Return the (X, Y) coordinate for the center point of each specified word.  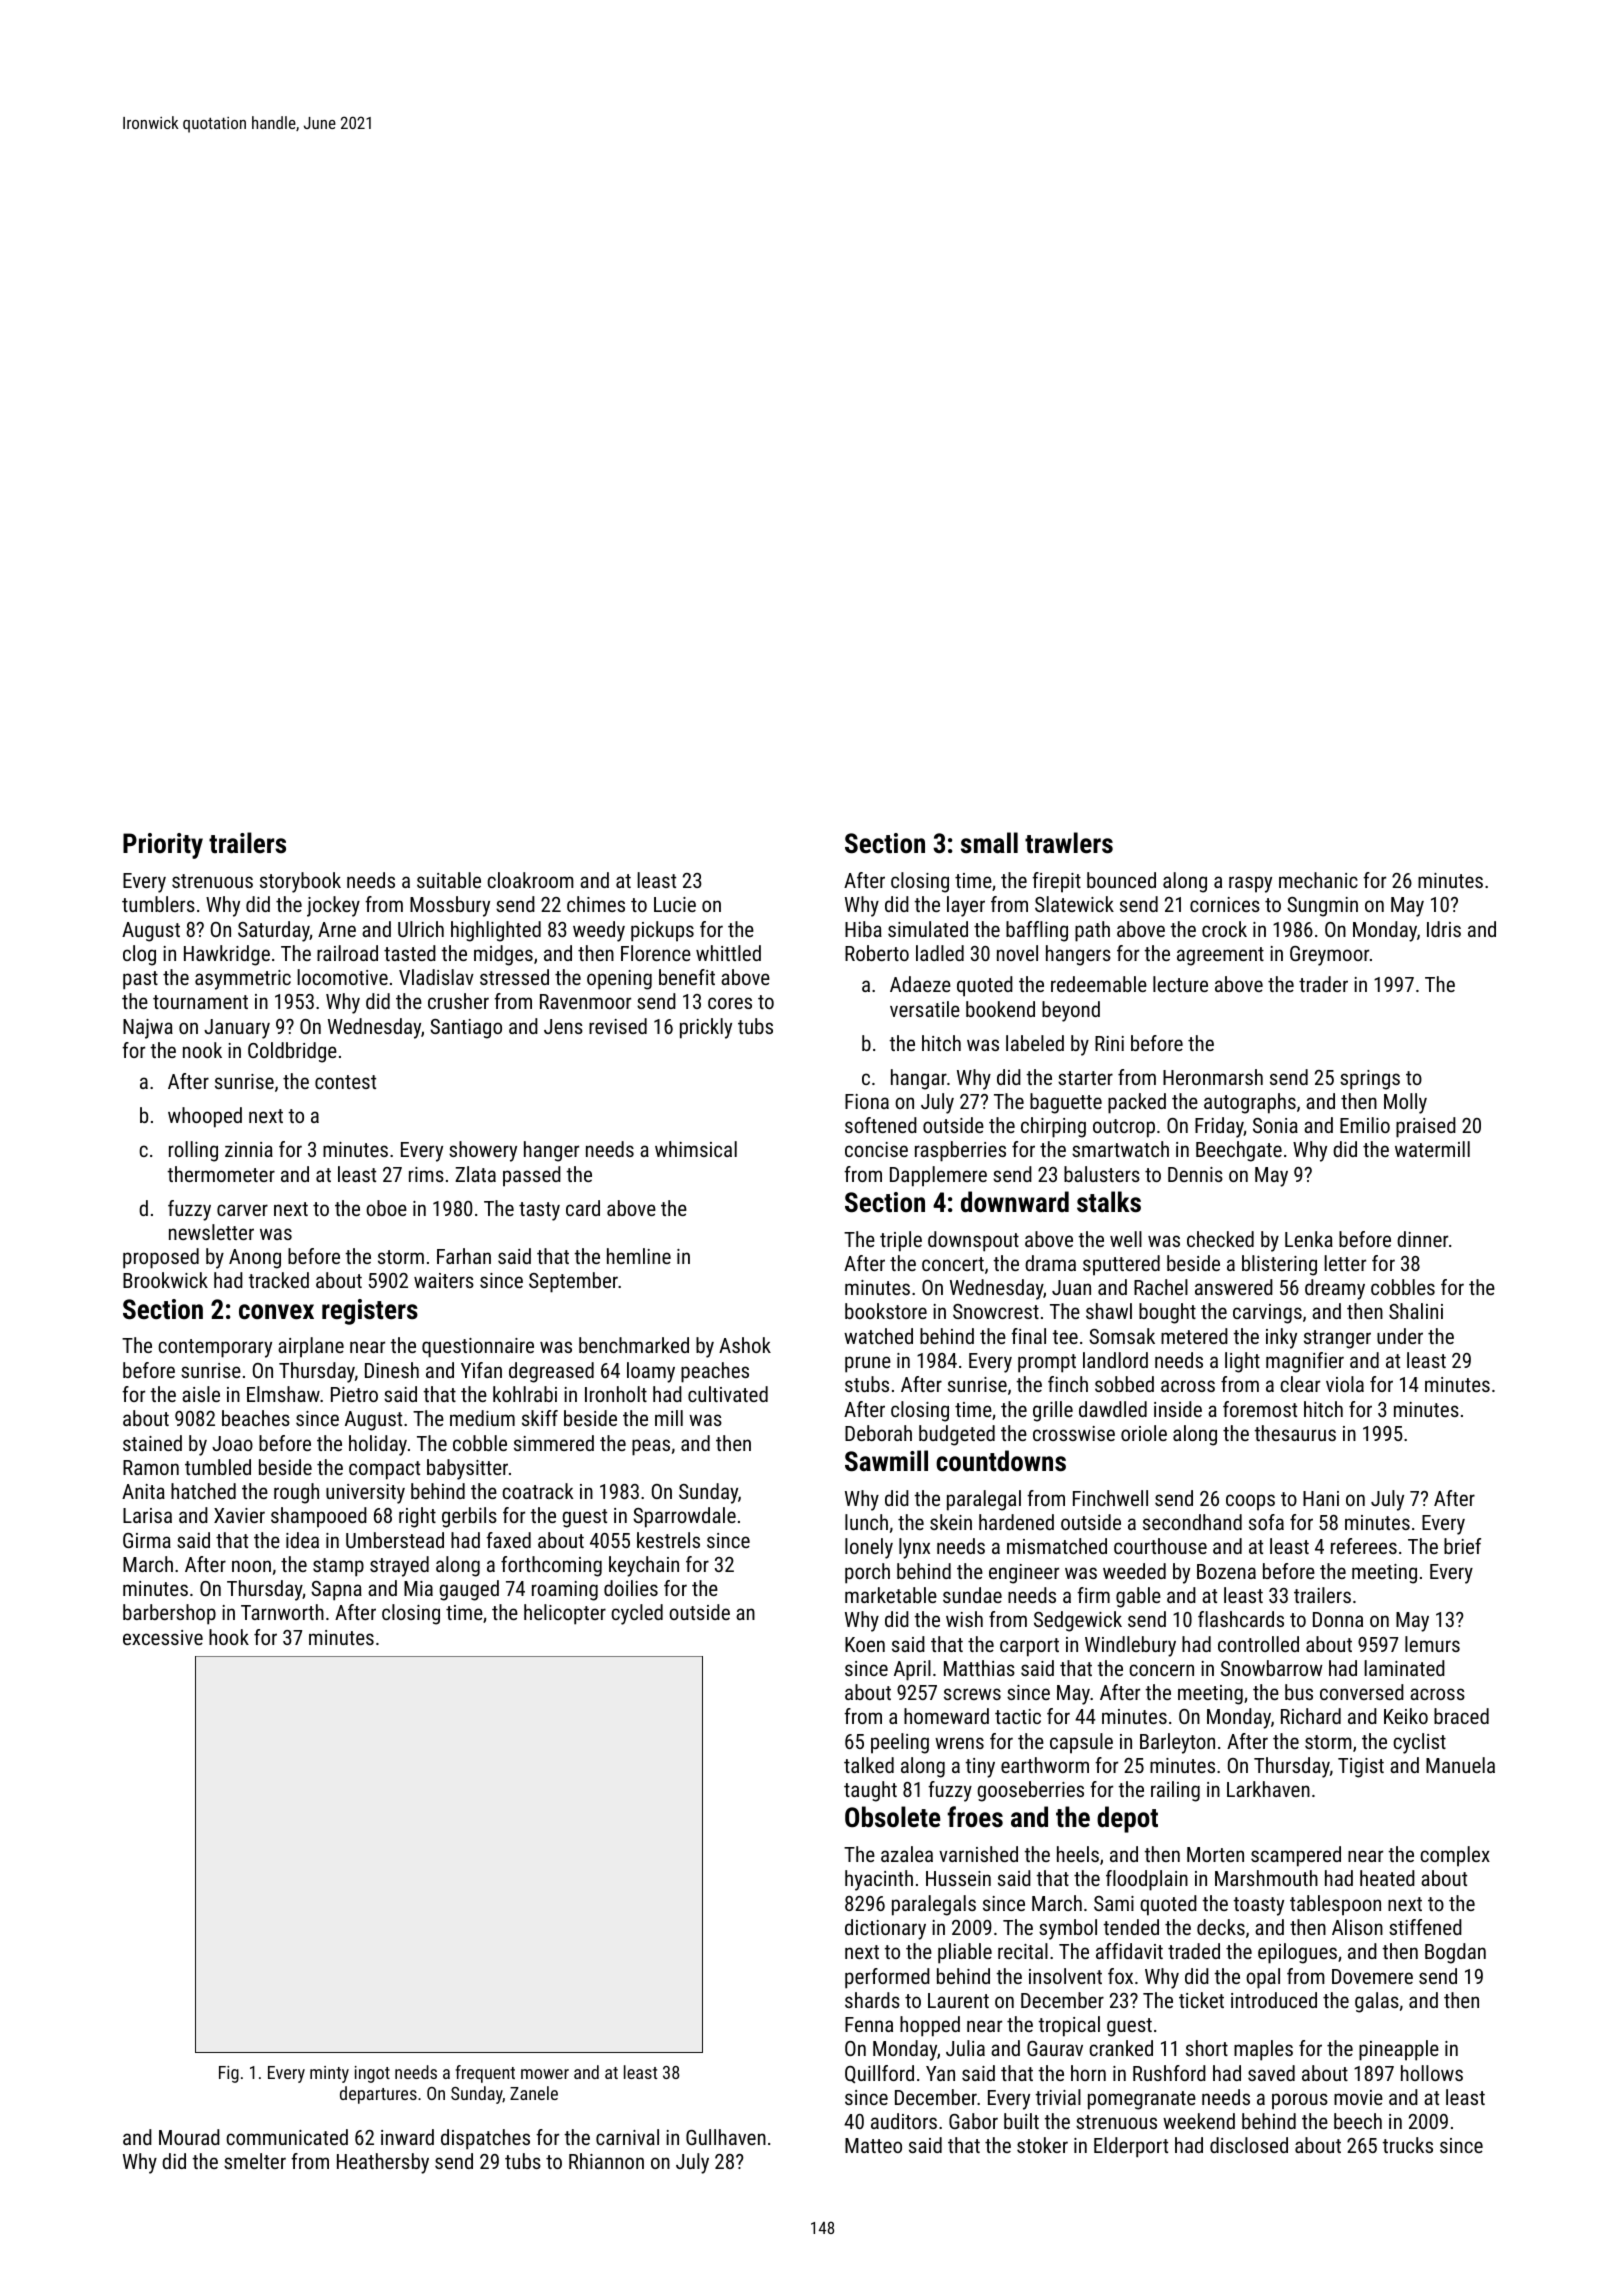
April (912, 1670)
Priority (163, 846)
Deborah (878, 1433)
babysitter (467, 1469)
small (989, 843)
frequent (485, 2074)
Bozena (1226, 1571)
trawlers (1069, 843)
